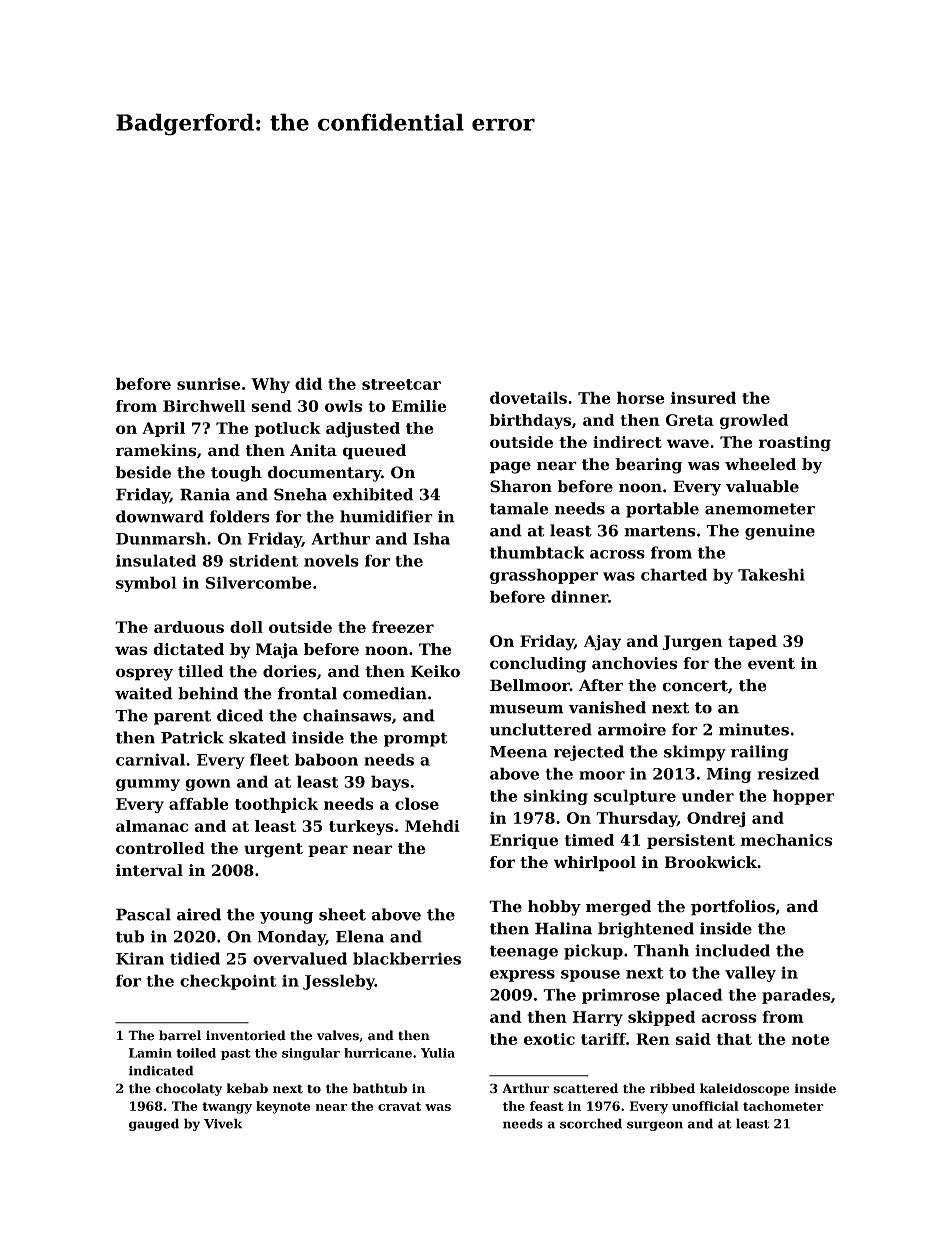 This page has height=1233, width=952. What do you see at coordinates (591, 1123) in the page?
I see `scorched` at bounding box center [591, 1123].
